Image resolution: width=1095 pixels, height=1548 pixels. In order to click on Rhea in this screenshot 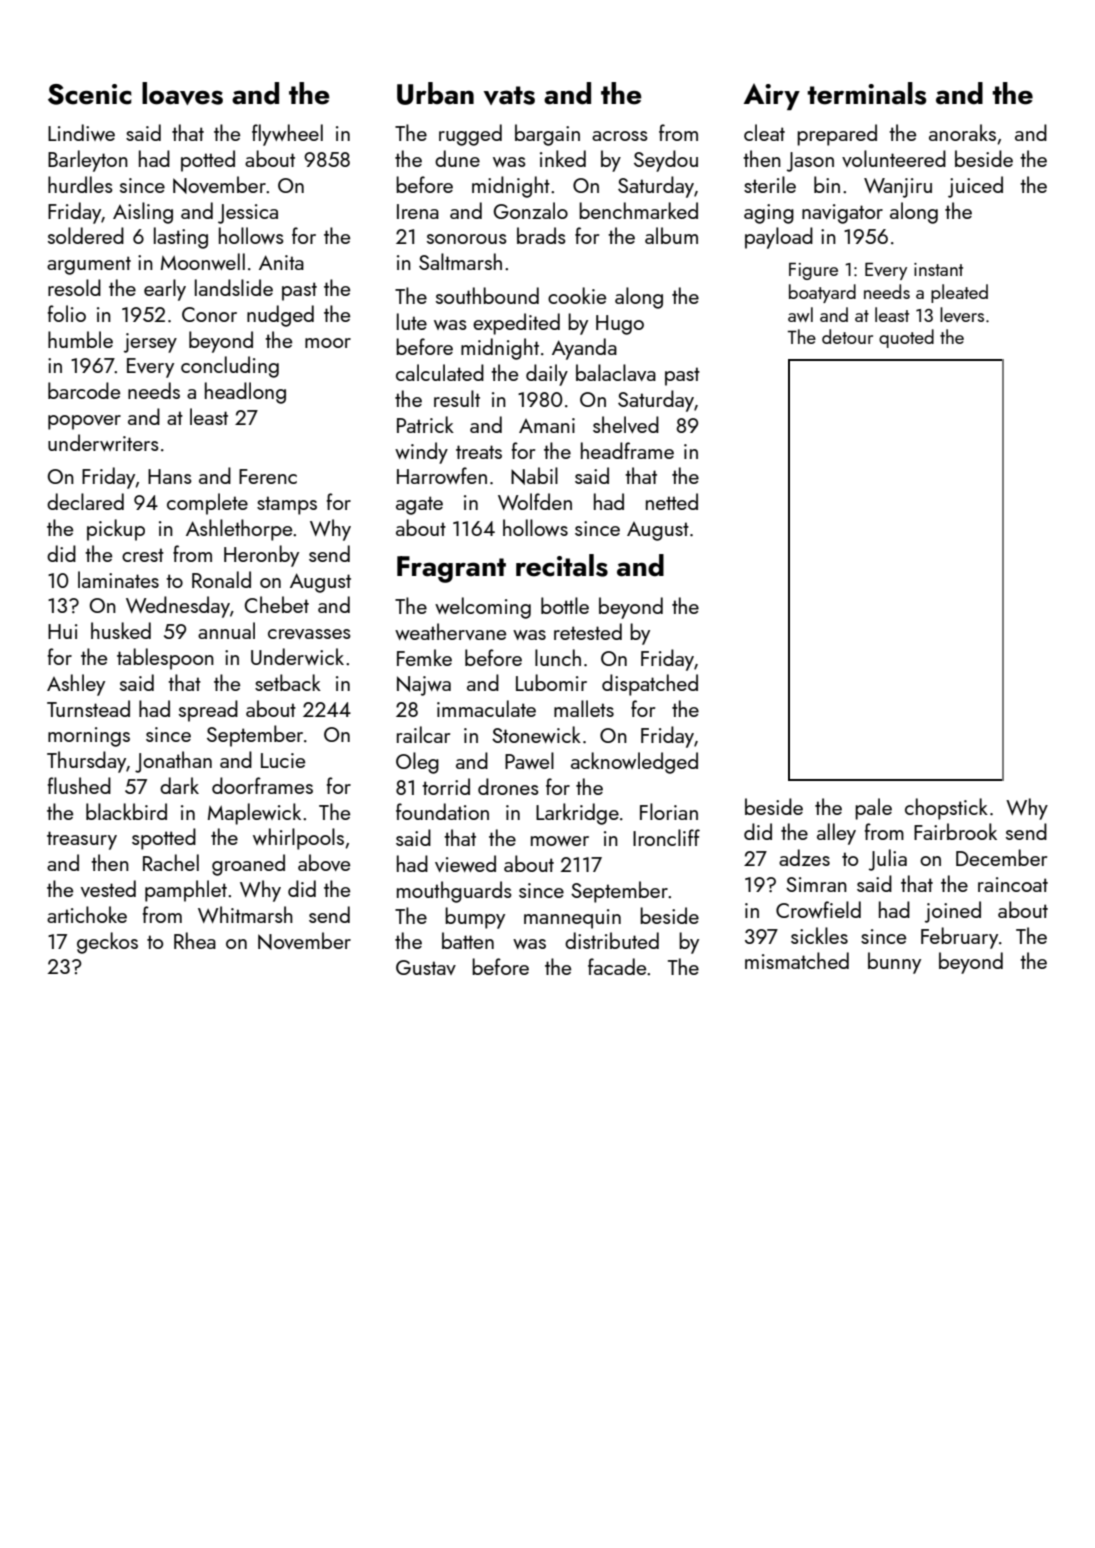, I will do `click(195, 940)`.
